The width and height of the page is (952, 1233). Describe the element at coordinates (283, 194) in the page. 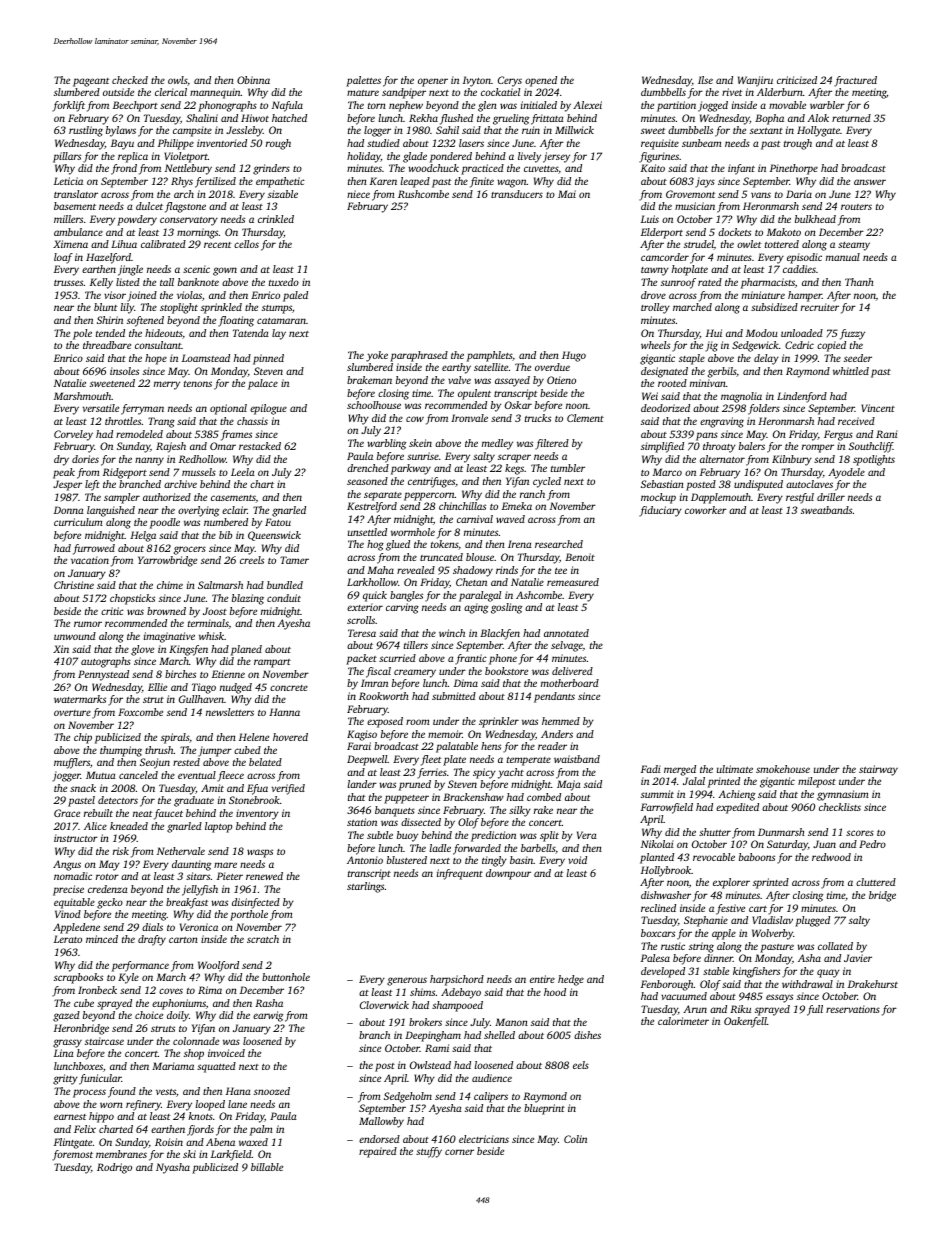

I see `sizable` at that location.
